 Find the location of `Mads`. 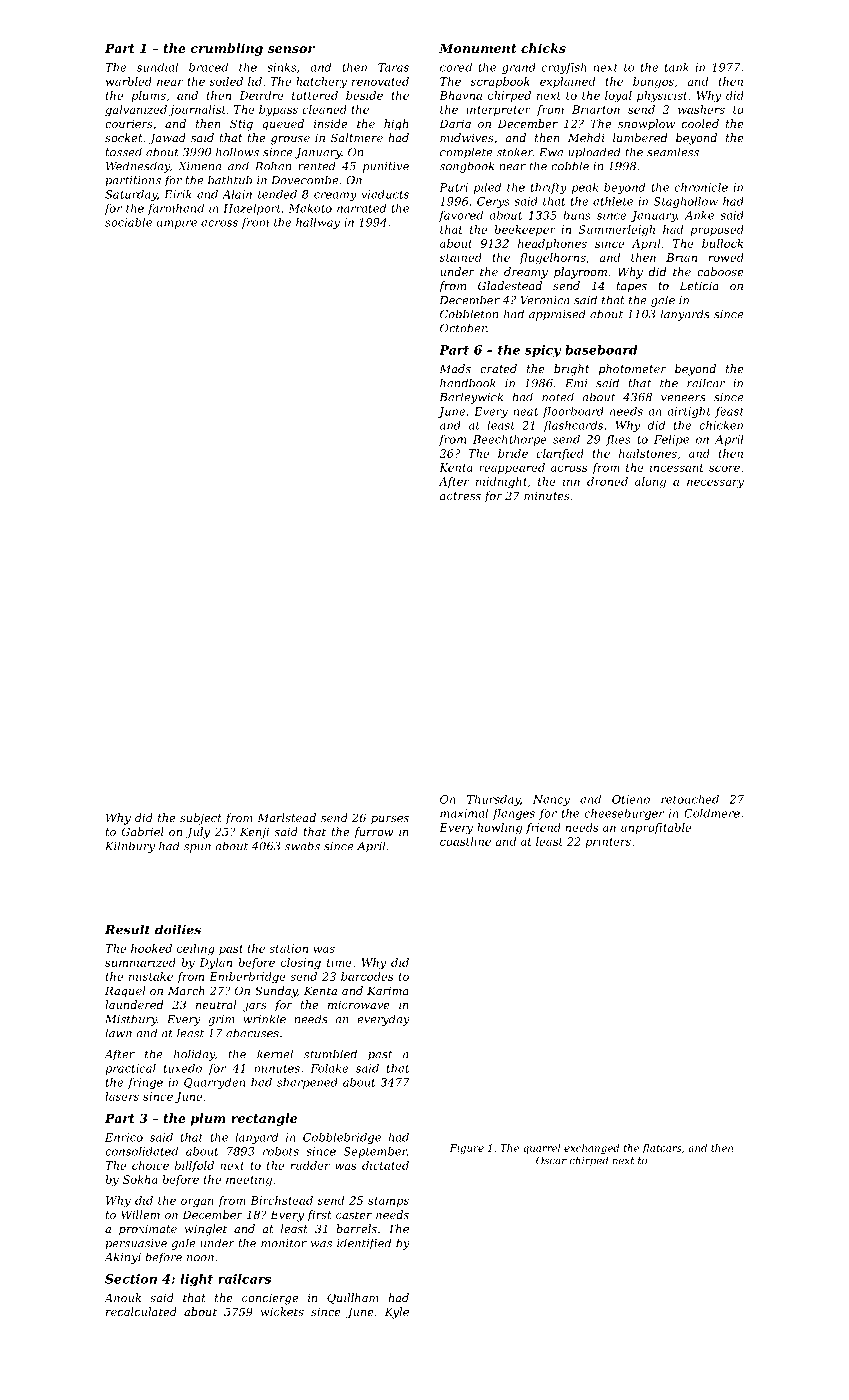

Mads is located at coordinates (455, 368).
